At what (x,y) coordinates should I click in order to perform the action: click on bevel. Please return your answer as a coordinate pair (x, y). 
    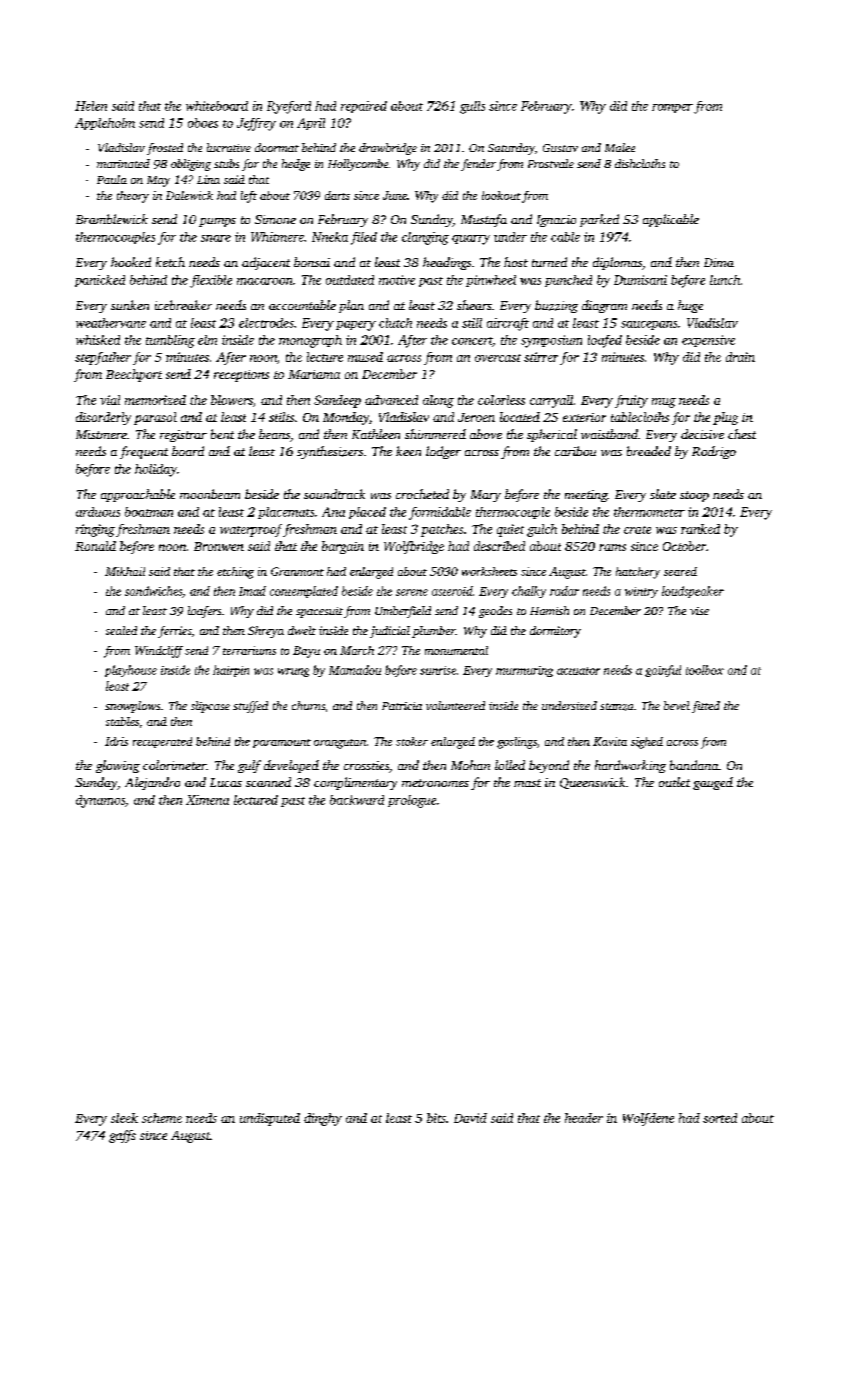
    Looking at the image, I should click on (677, 705).
